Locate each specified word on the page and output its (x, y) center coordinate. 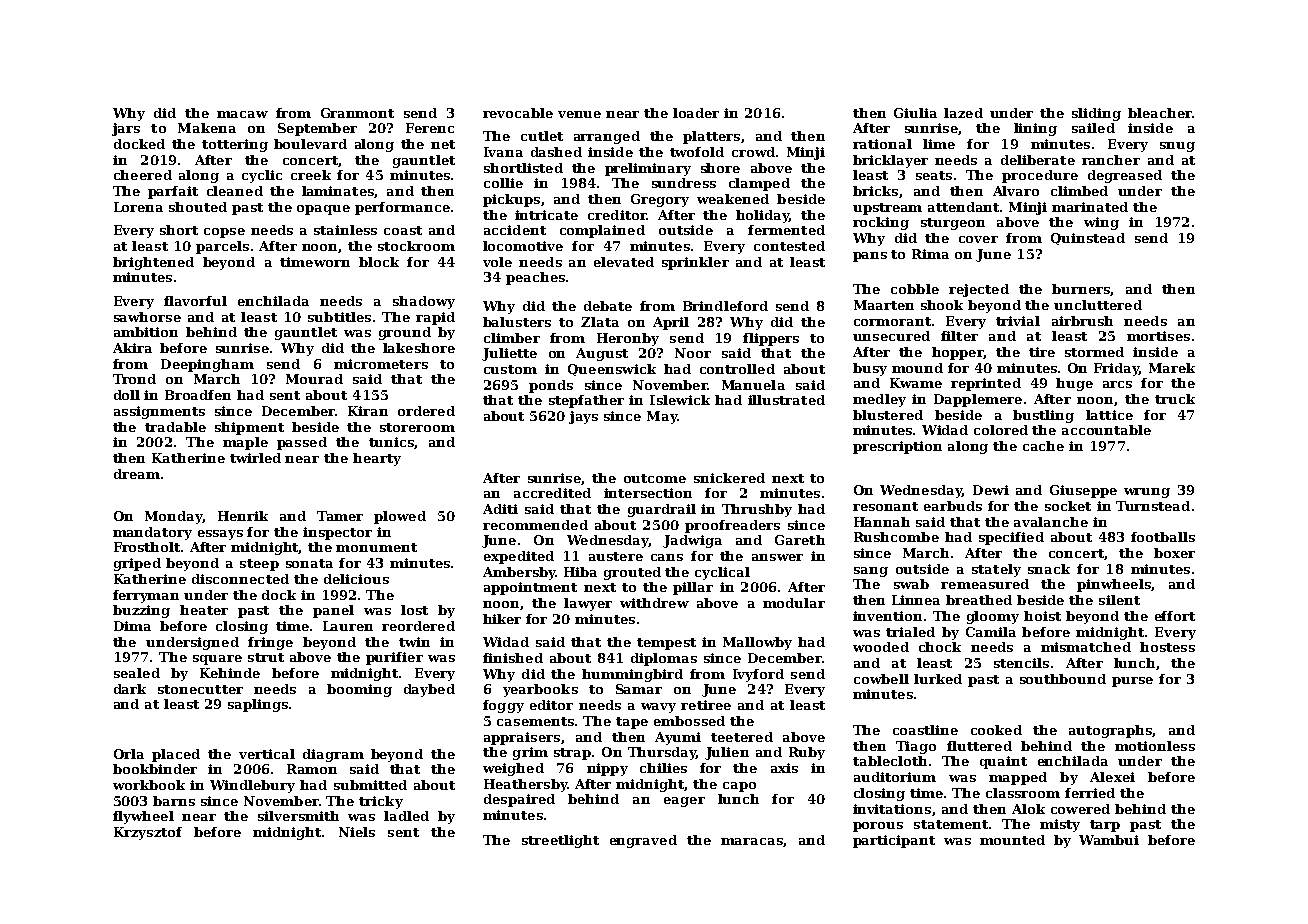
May (662, 417)
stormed (1094, 352)
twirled (255, 458)
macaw (242, 114)
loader (696, 113)
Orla (129, 754)
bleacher (1160, 113)
